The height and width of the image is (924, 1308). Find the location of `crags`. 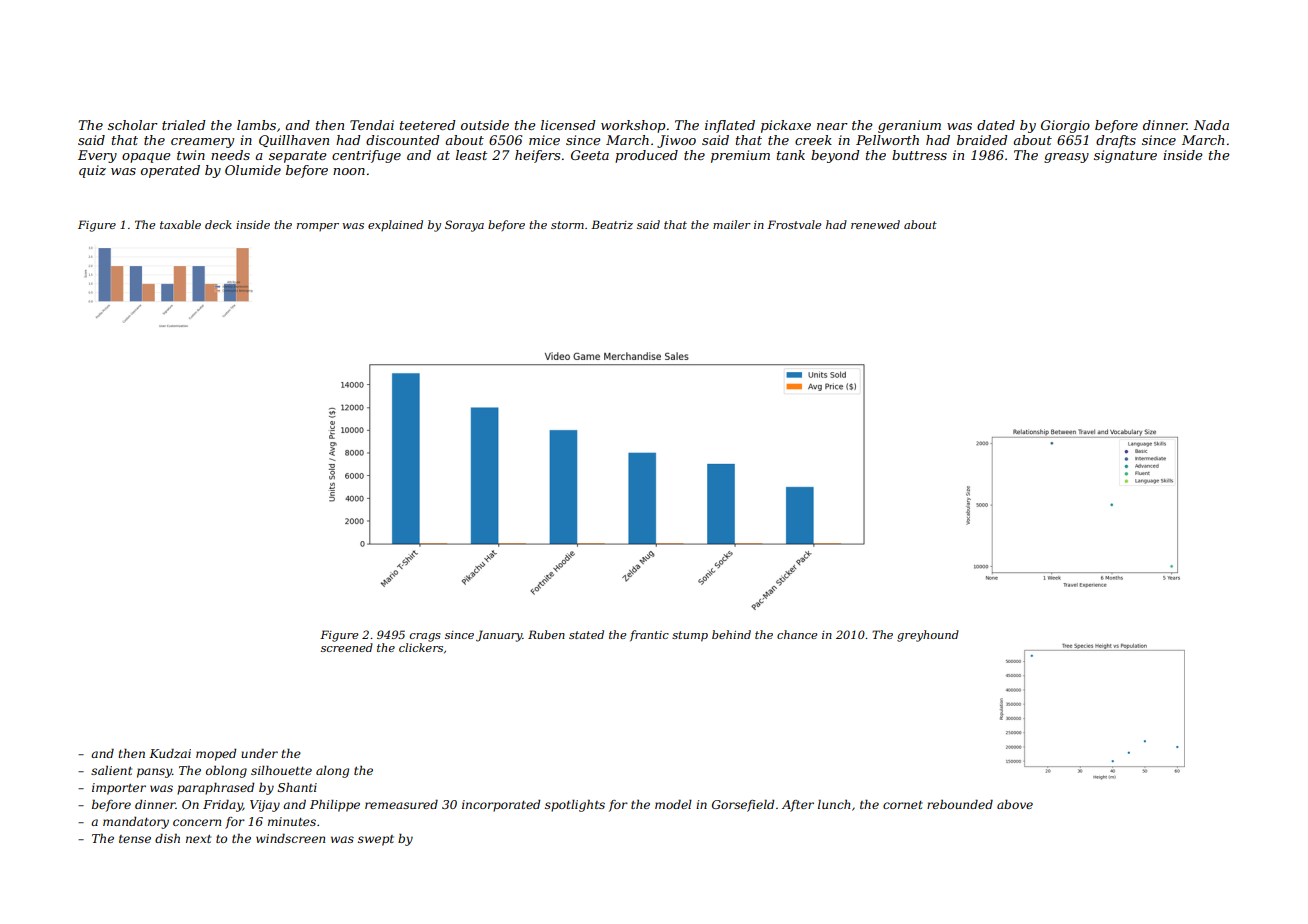

crags is located at coordinates (425, 637).
